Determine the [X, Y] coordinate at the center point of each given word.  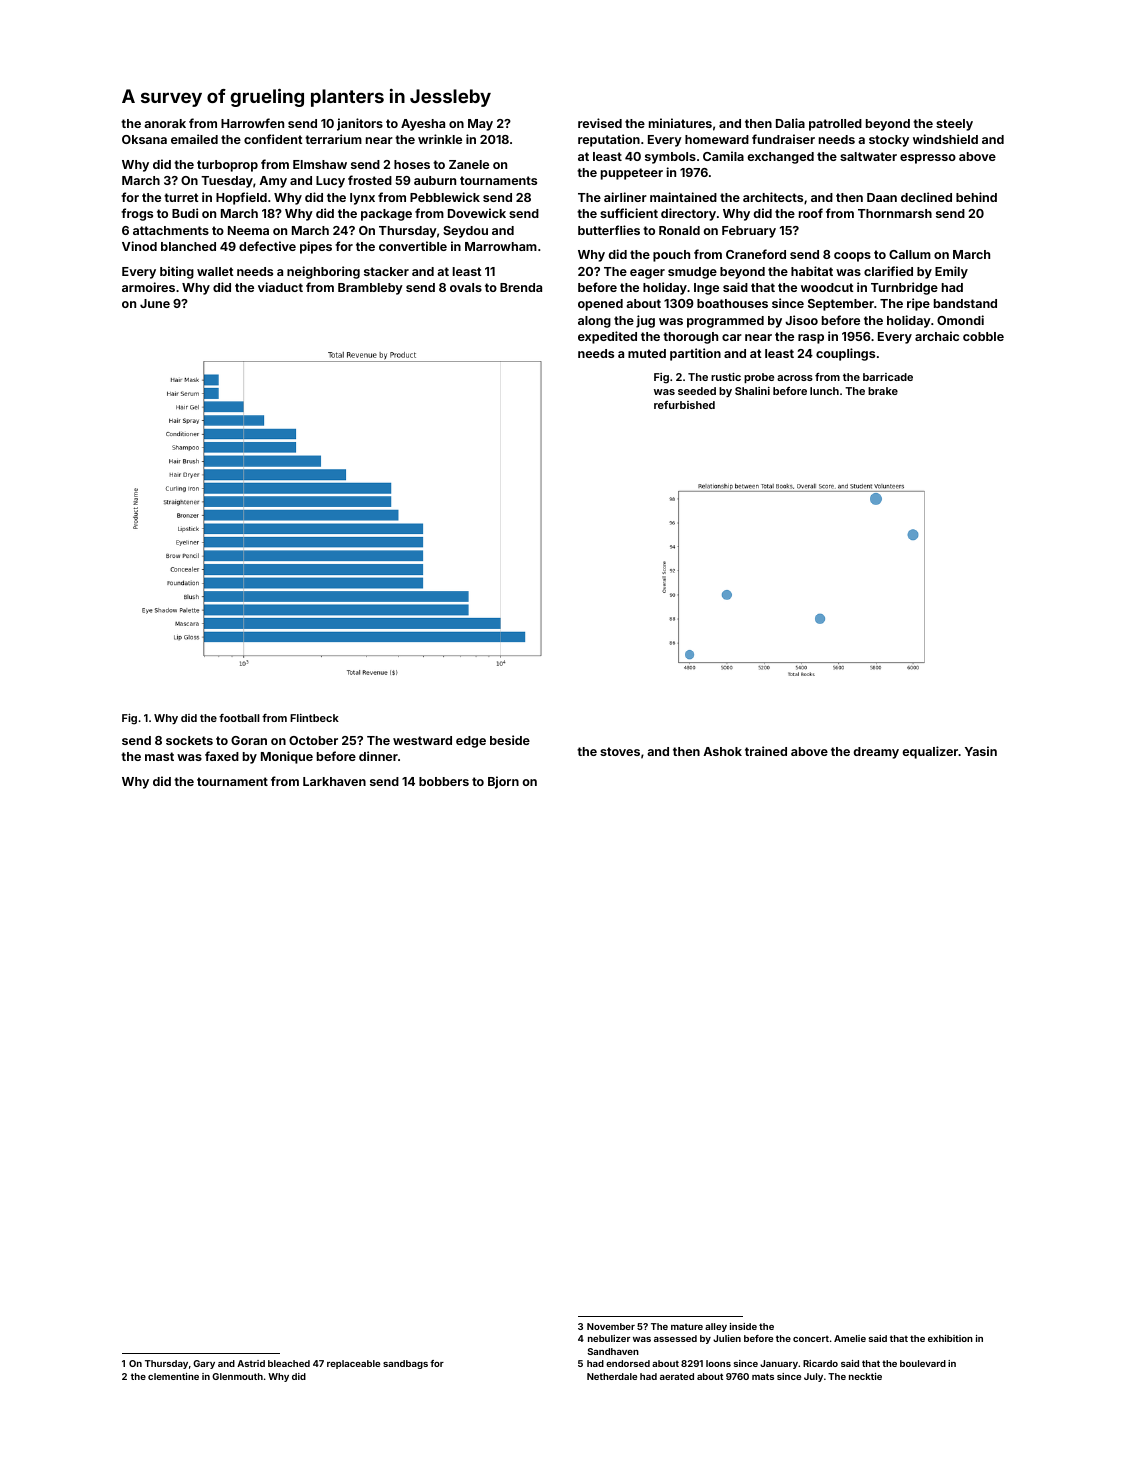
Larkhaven [334, 781]
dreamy [876, 753]
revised [600, 123]
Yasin [981, 751]
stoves [620, 751]
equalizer [930, 752]
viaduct [280, 287]
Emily [951, 272]
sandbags [405, 1364]
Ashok [722, 751]
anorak [165, 123]
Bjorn [503, 782]
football [239, 718]
